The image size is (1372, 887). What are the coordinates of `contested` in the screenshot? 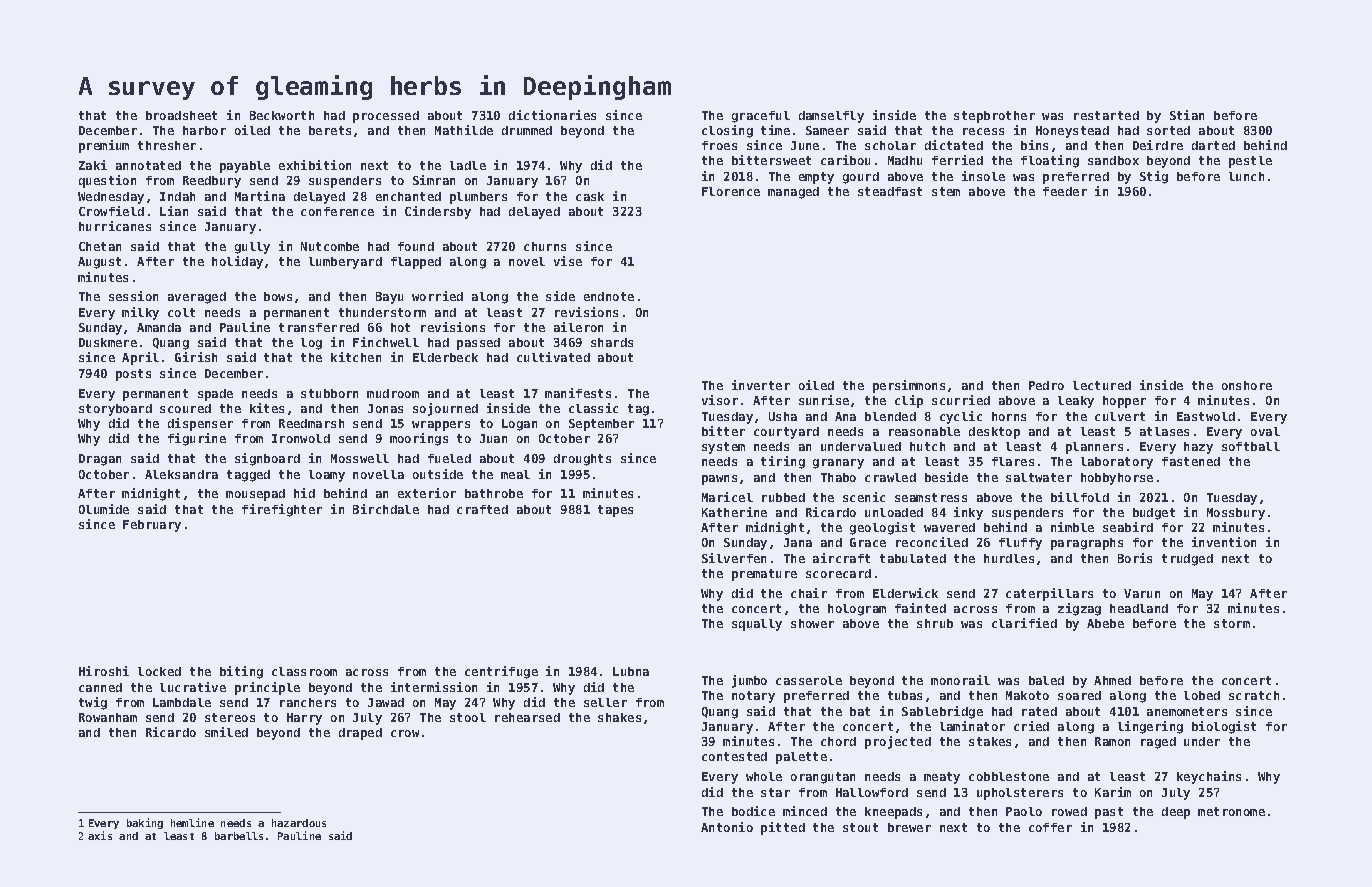 It's located at (734, 756).
